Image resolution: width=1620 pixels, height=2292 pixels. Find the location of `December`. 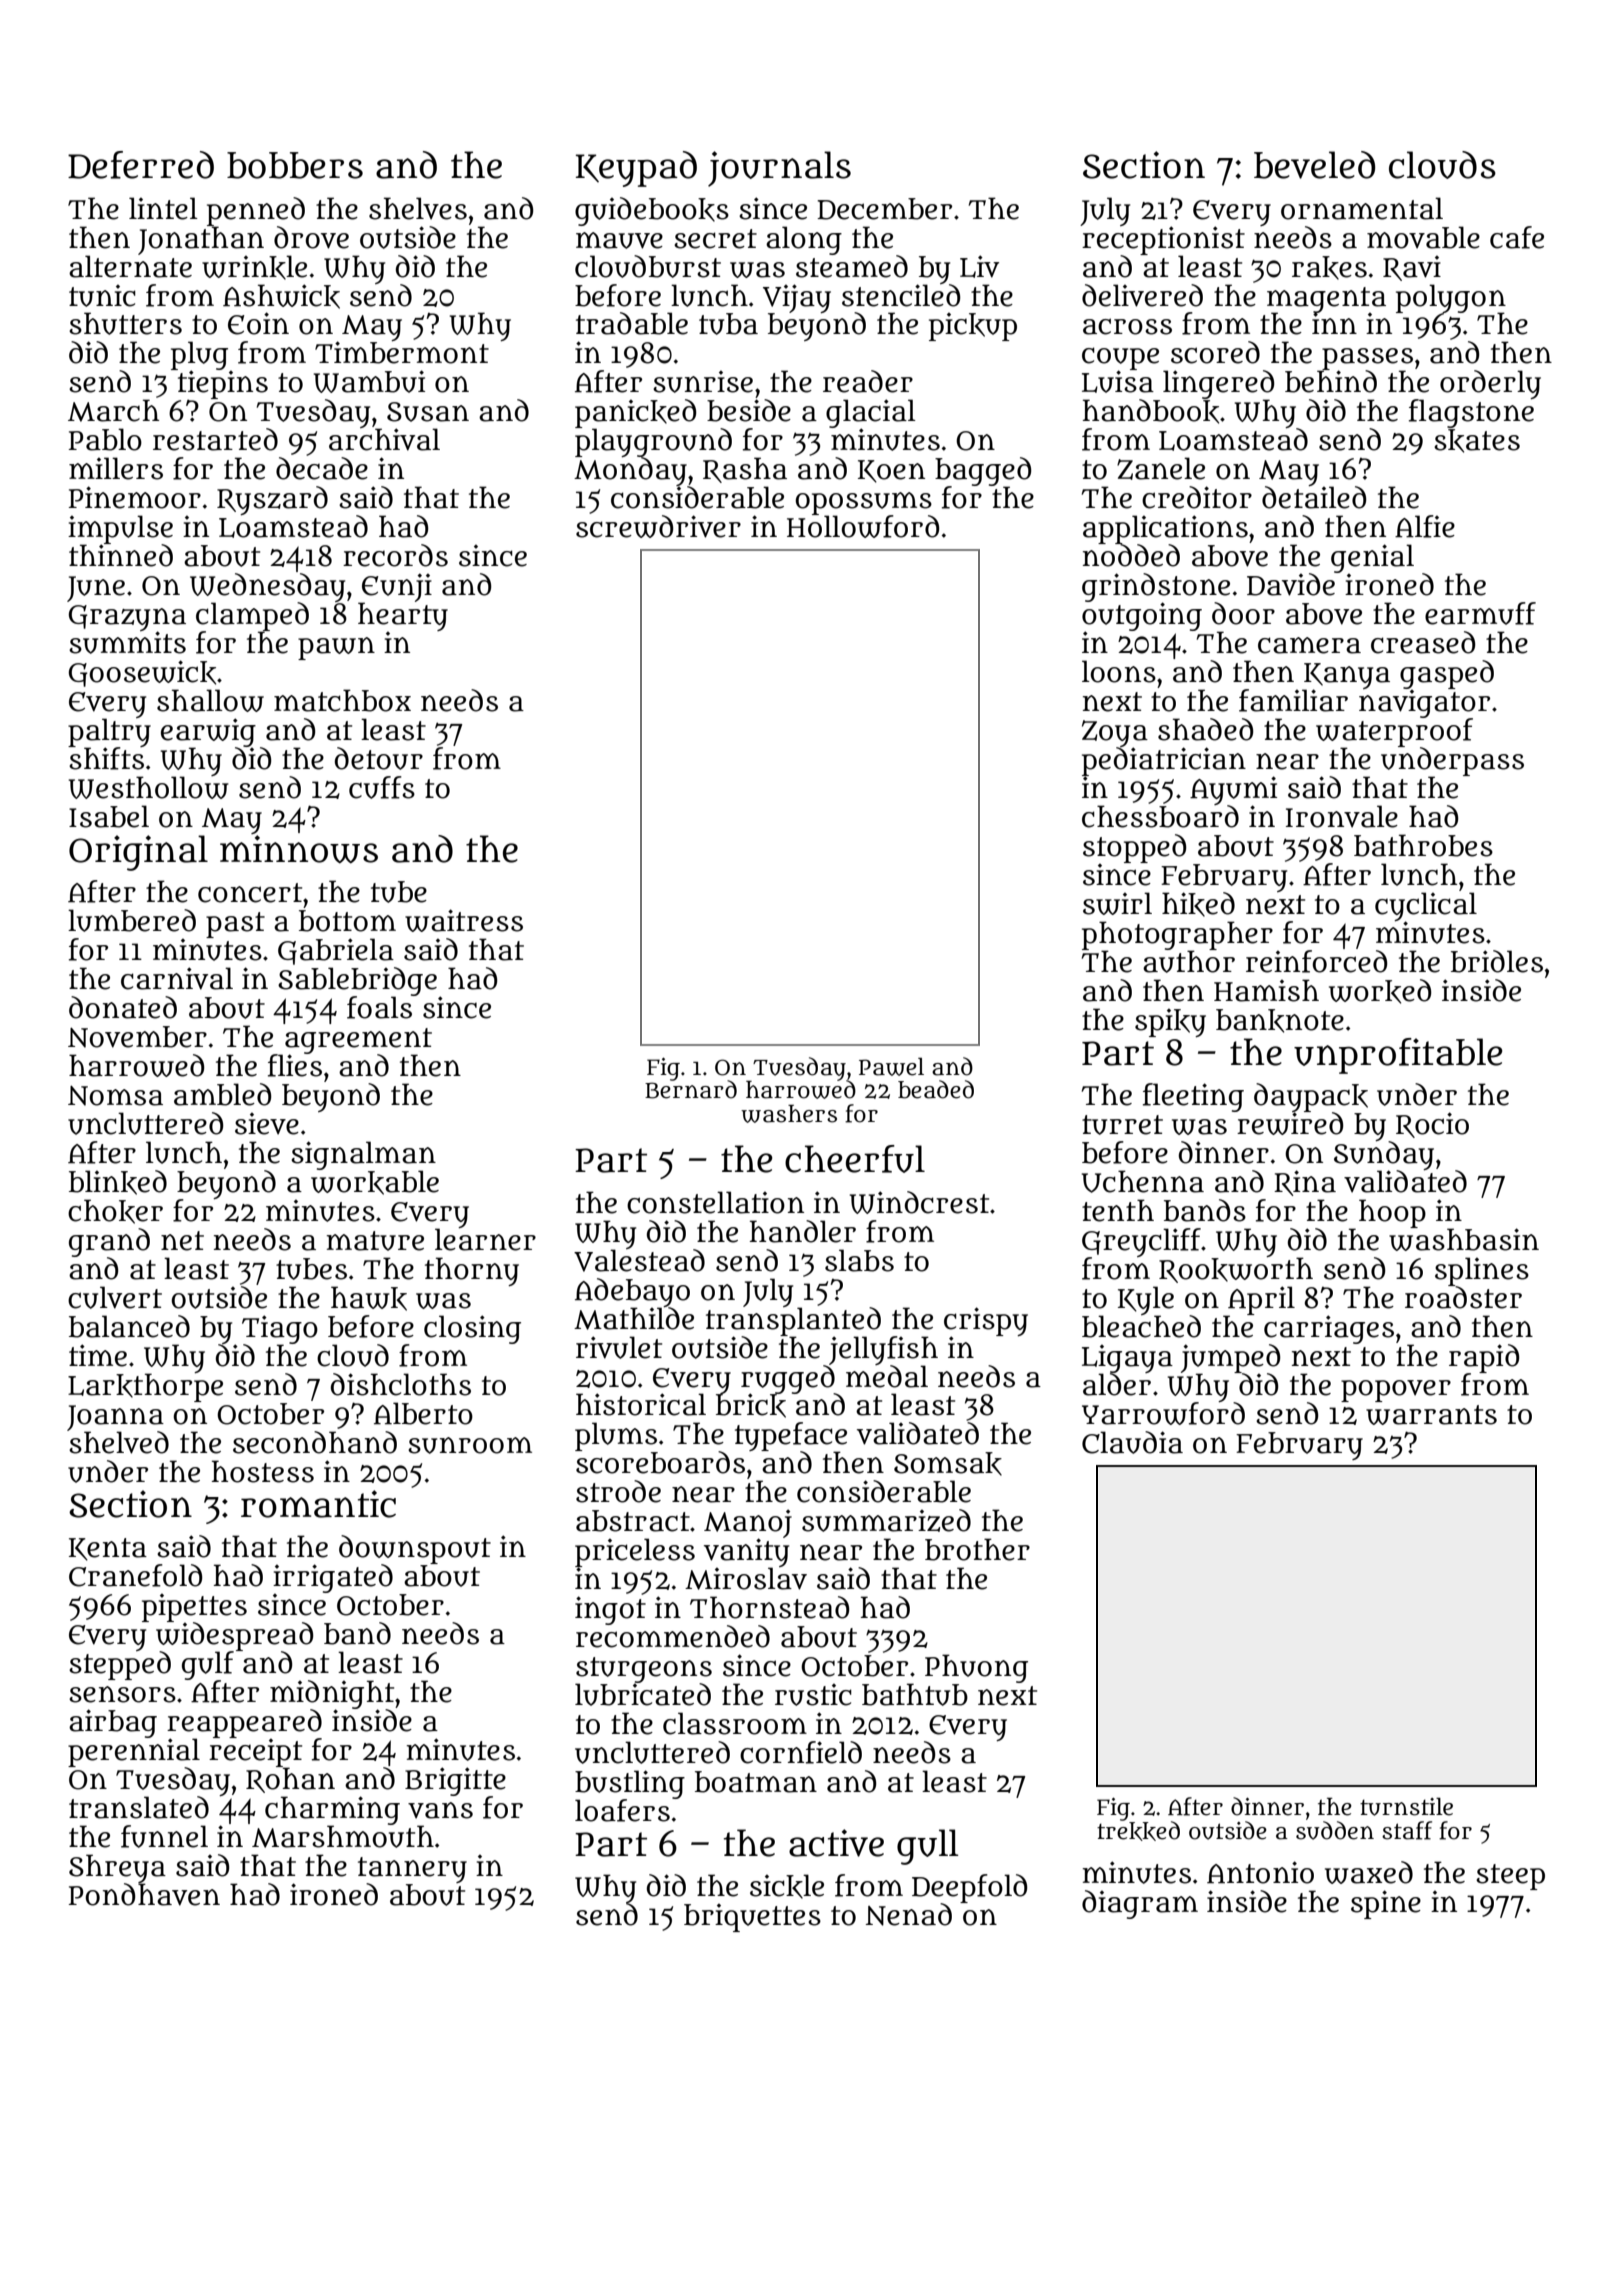

December is located at coordinates (884, 209).
